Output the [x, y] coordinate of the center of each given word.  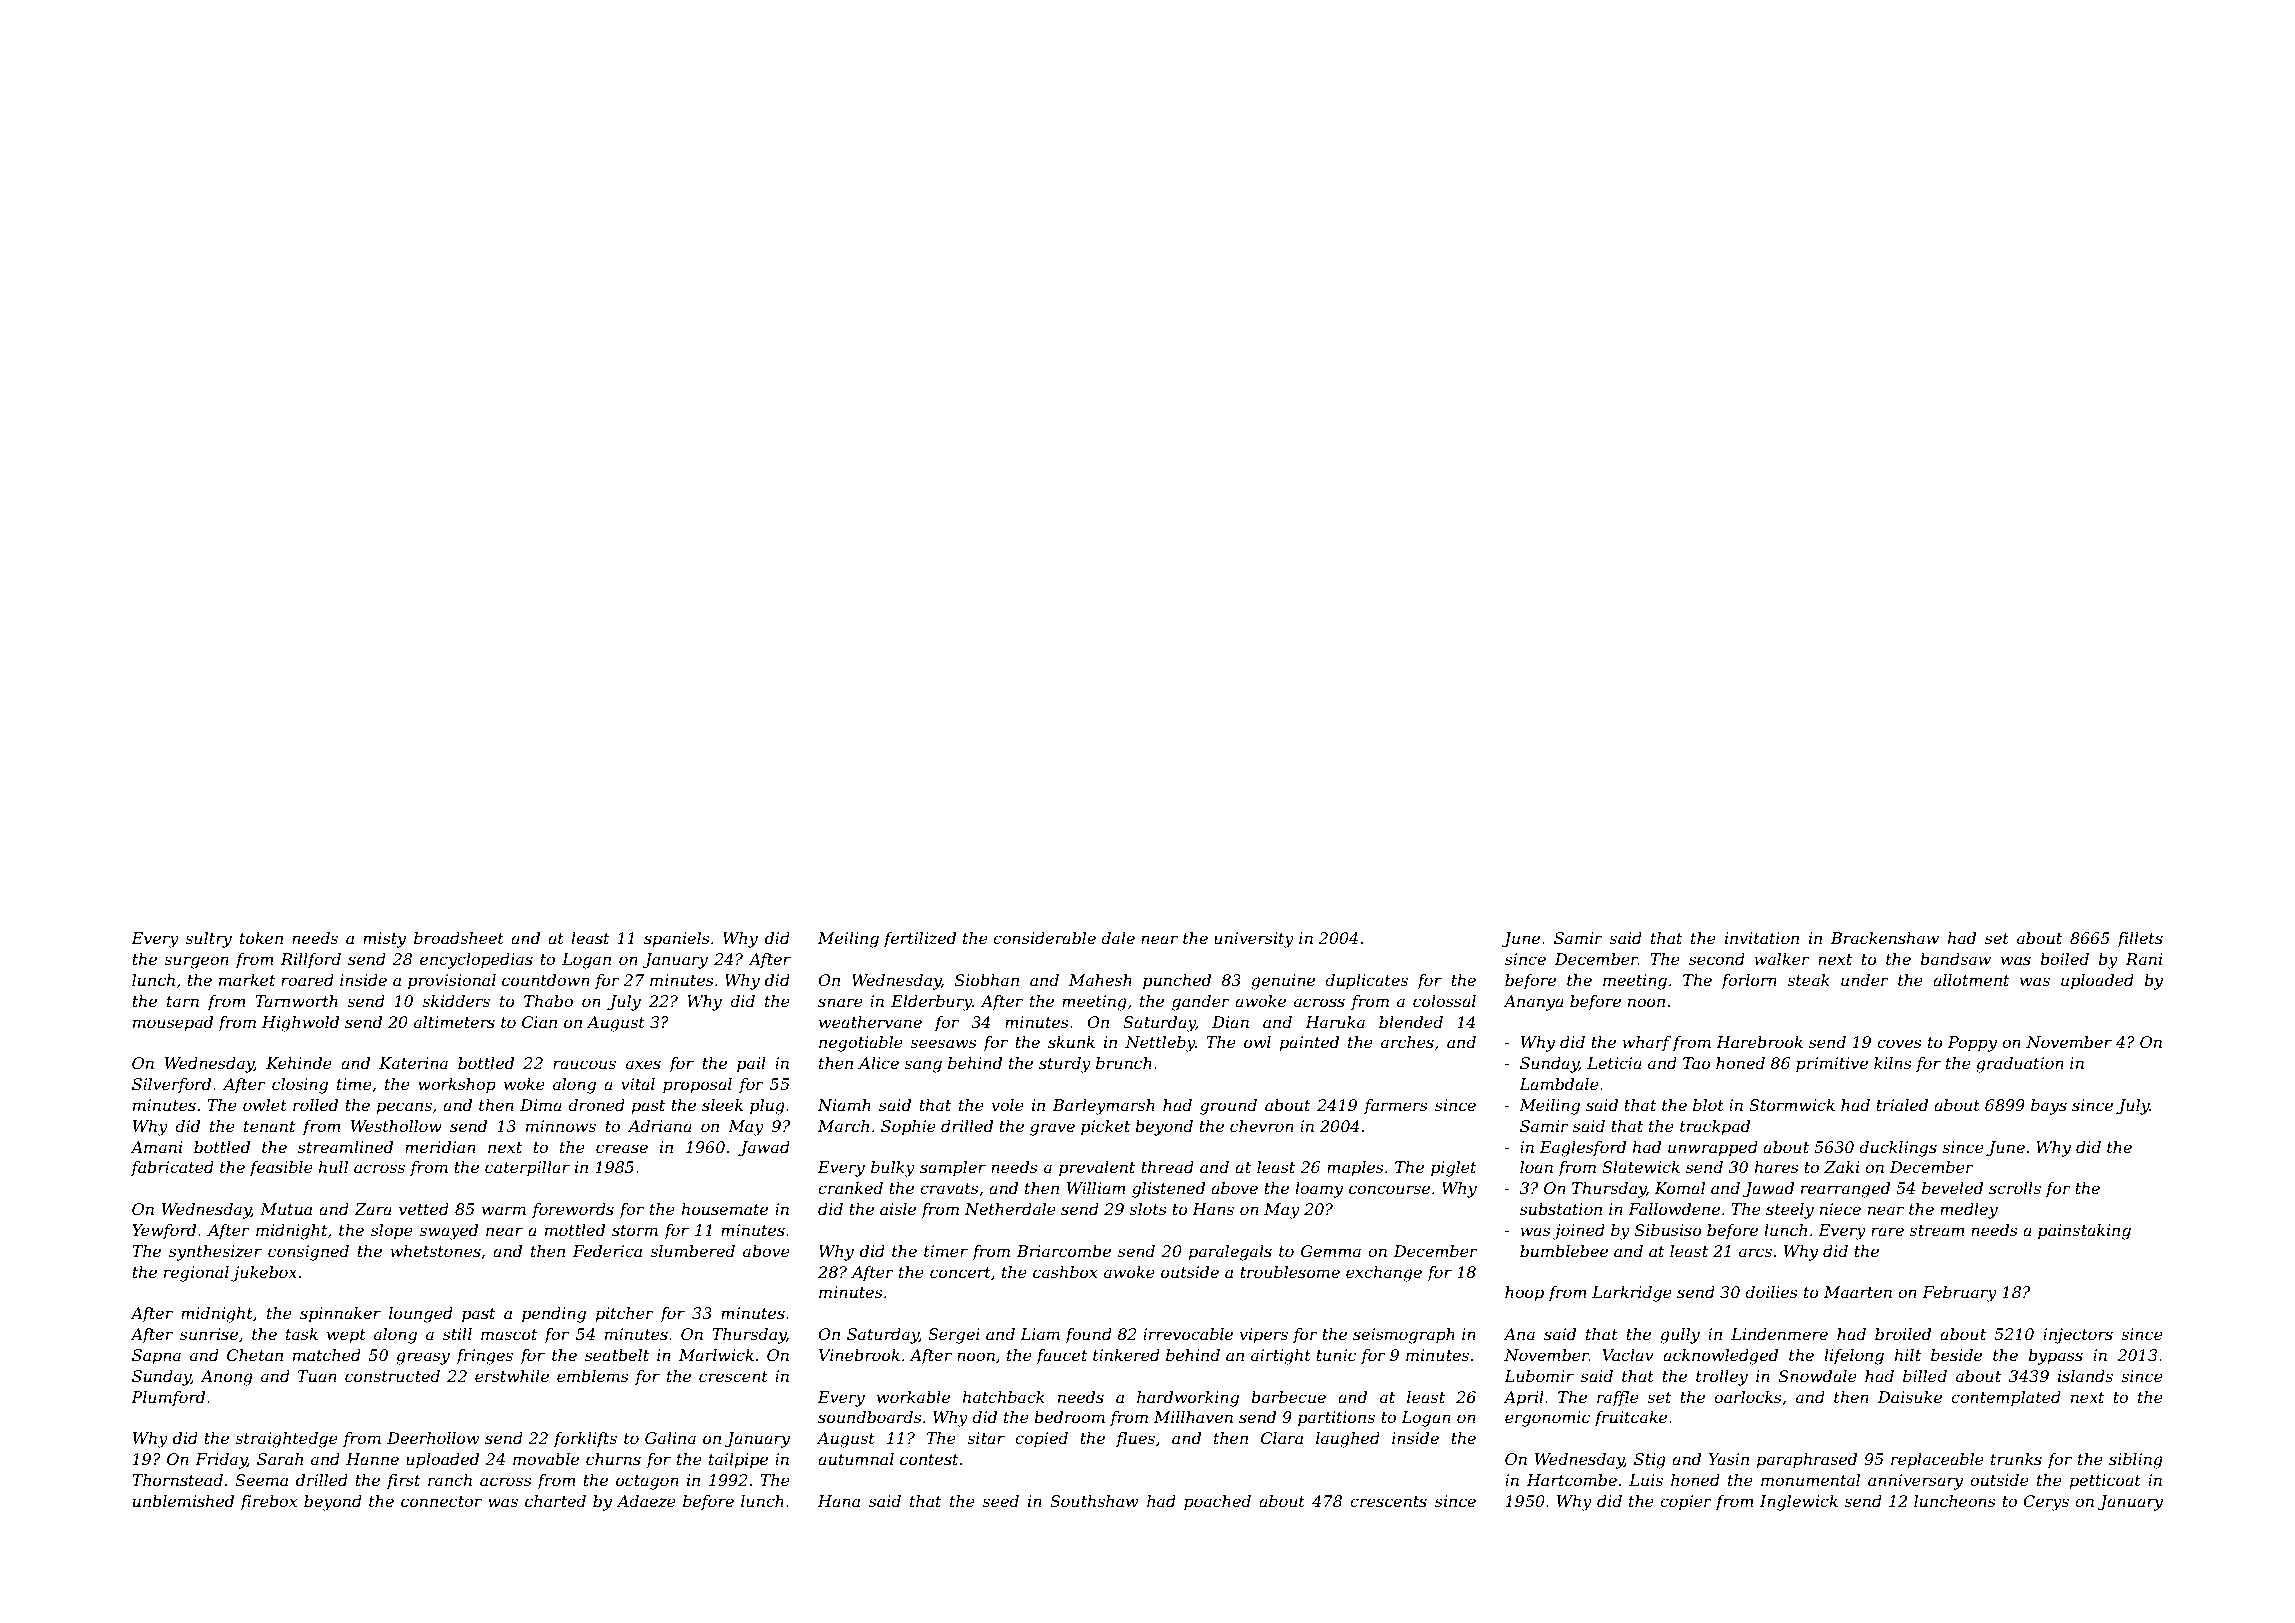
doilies [1771, 1292]
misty [384, 940]
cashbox [1065, 1272]
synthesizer [215, 1253]
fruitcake [1630, 1418]
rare [1887, 1231]
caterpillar [527, 1169]
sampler [953, 1169]
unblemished [183, 1501]
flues [1135, 1439]
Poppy [1972, 1044]
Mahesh [1100, 980]
